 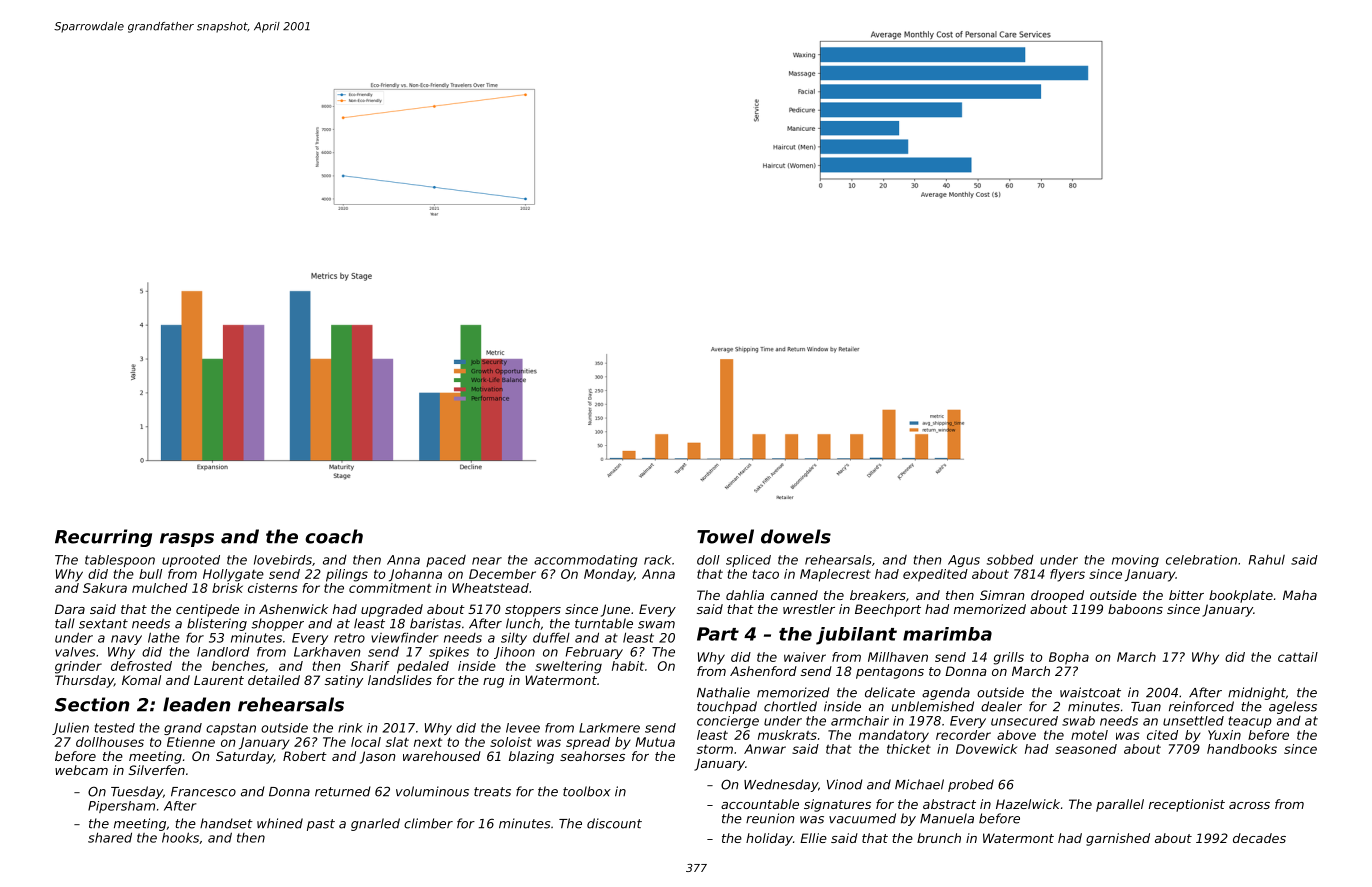 What do you see at coordinates (334, 536) in the image?
I see `coach` at bounding box center [334, 536].
